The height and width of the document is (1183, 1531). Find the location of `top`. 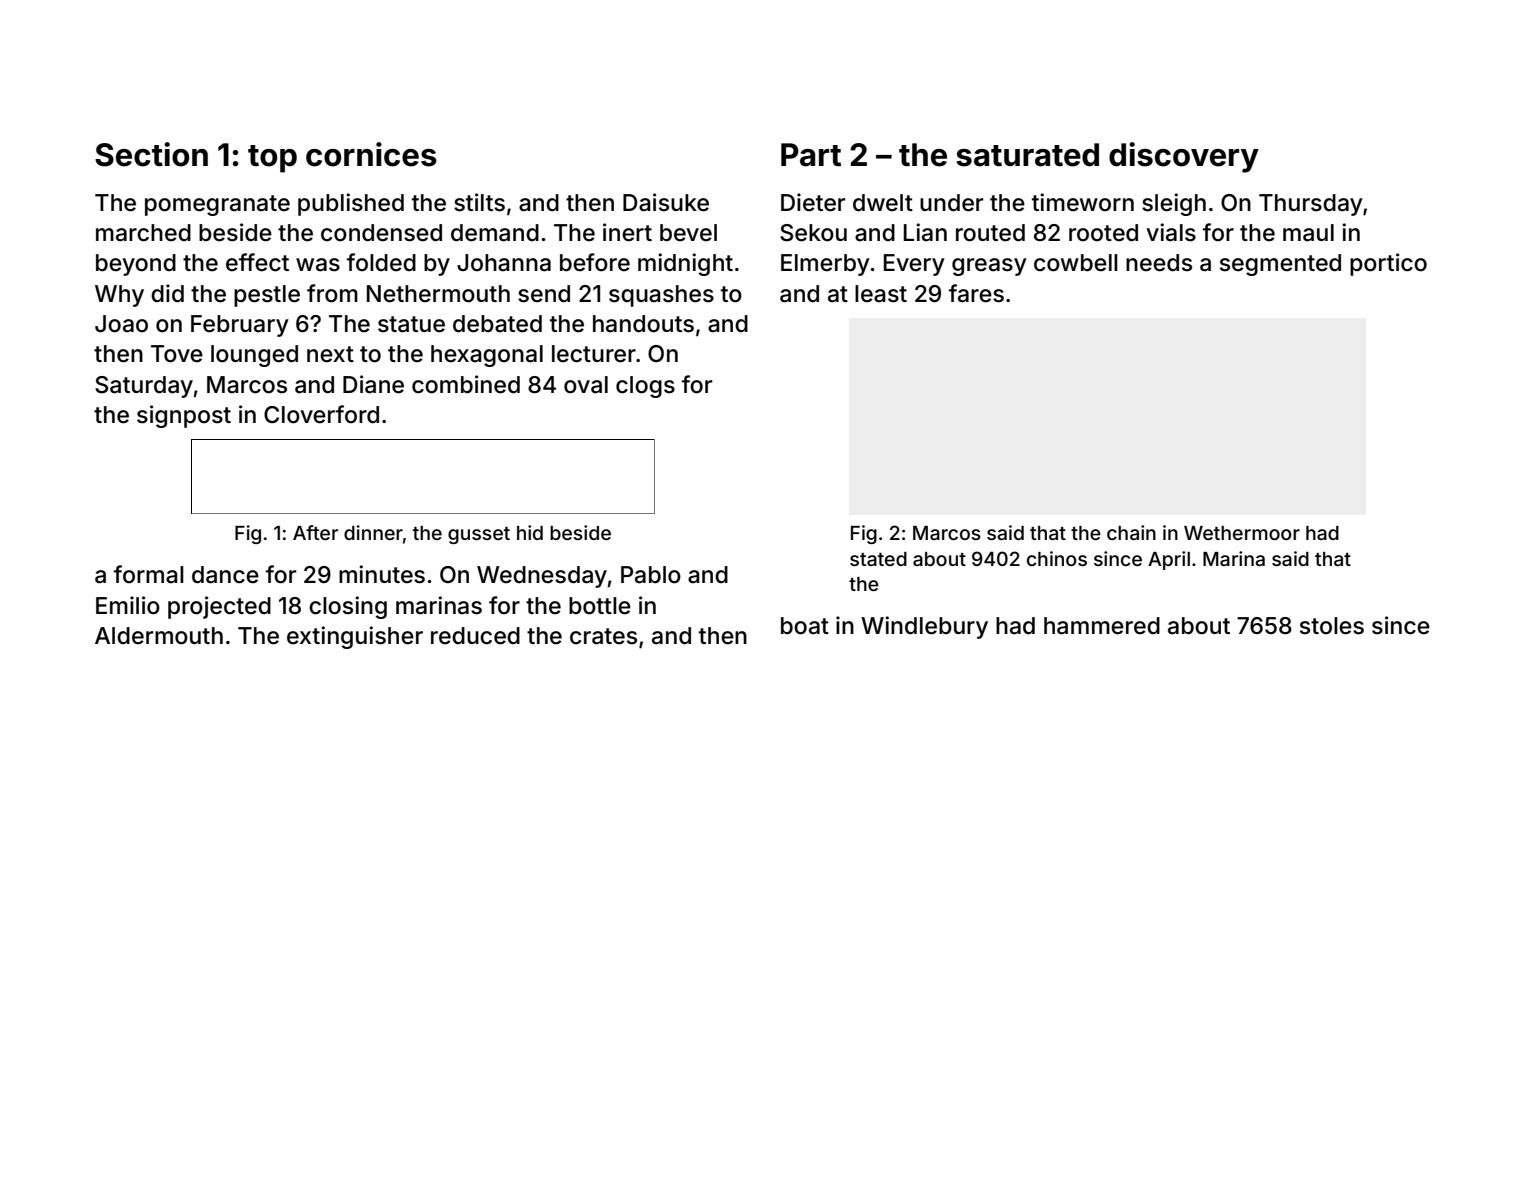

top is located at coordinates (272, 159).
